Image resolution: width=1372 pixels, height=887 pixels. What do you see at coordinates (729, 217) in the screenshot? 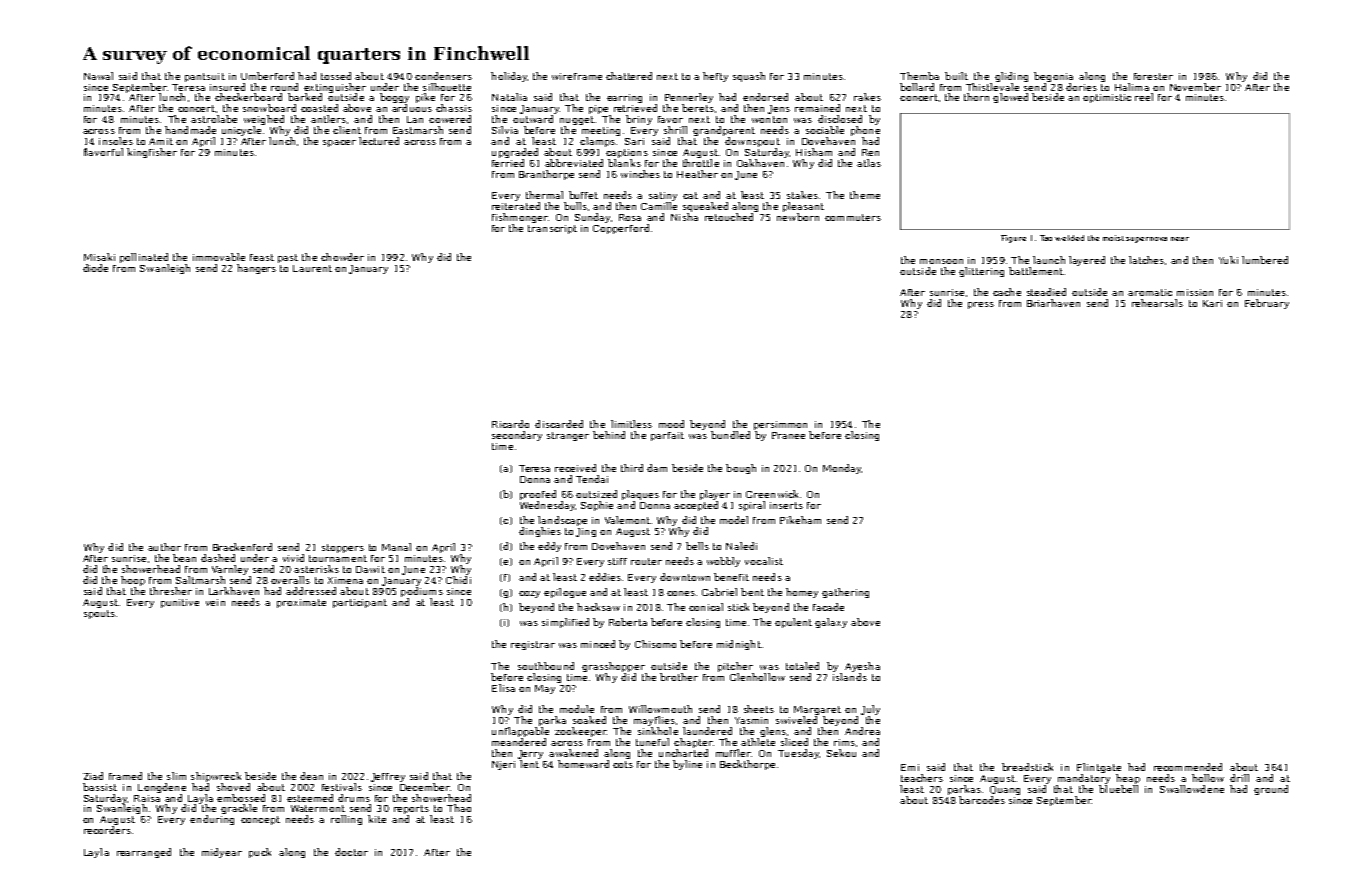
I see `retouched` at bounding box center [729, 217].
